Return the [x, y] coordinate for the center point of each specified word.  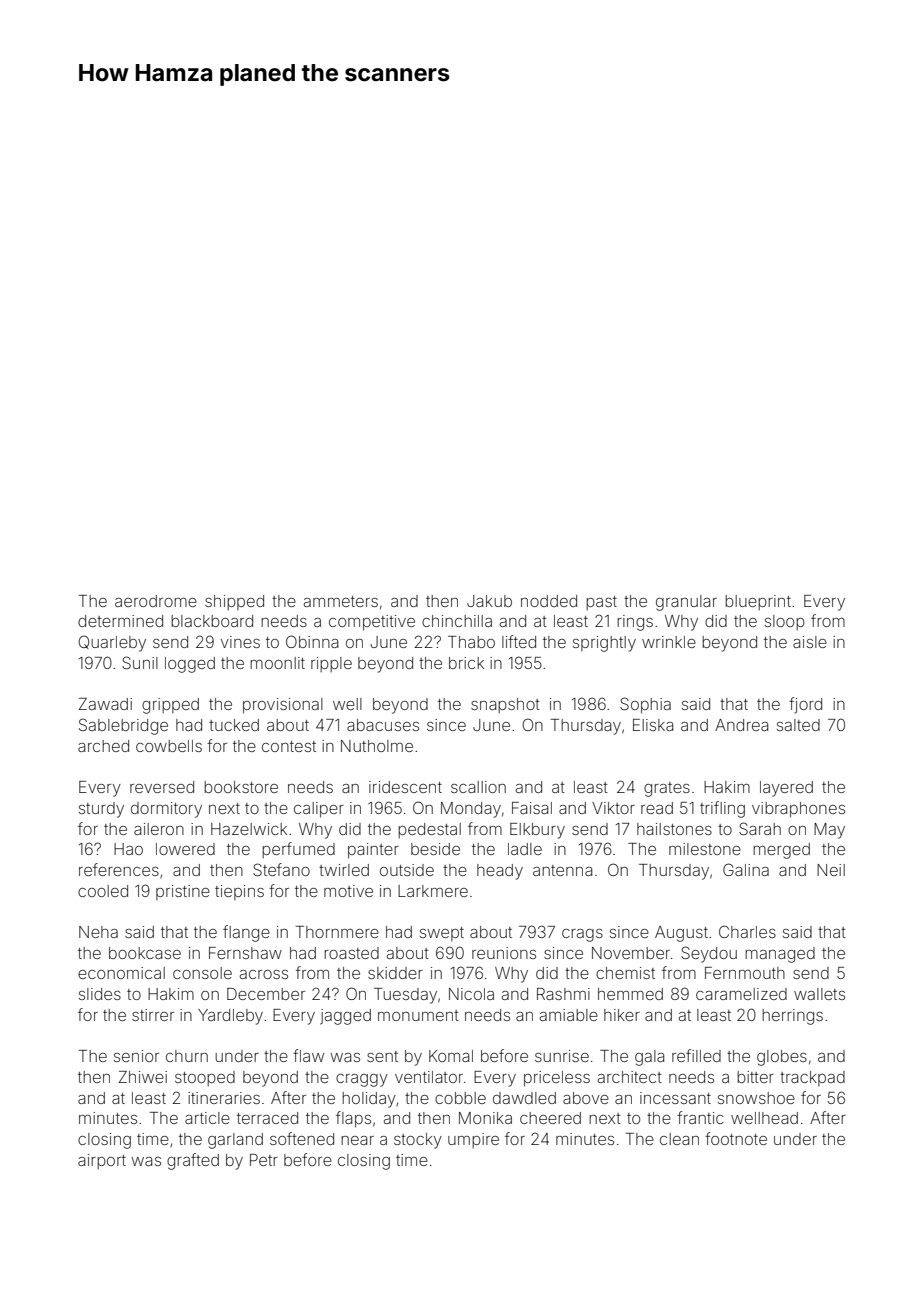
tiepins [239, 892]
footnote [736, 1138]
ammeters [341, 601]
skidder [395, 973]
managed [780, 955]
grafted [193, 1161]
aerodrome [156, 601]
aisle [810, 642]
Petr [264, 1160]
